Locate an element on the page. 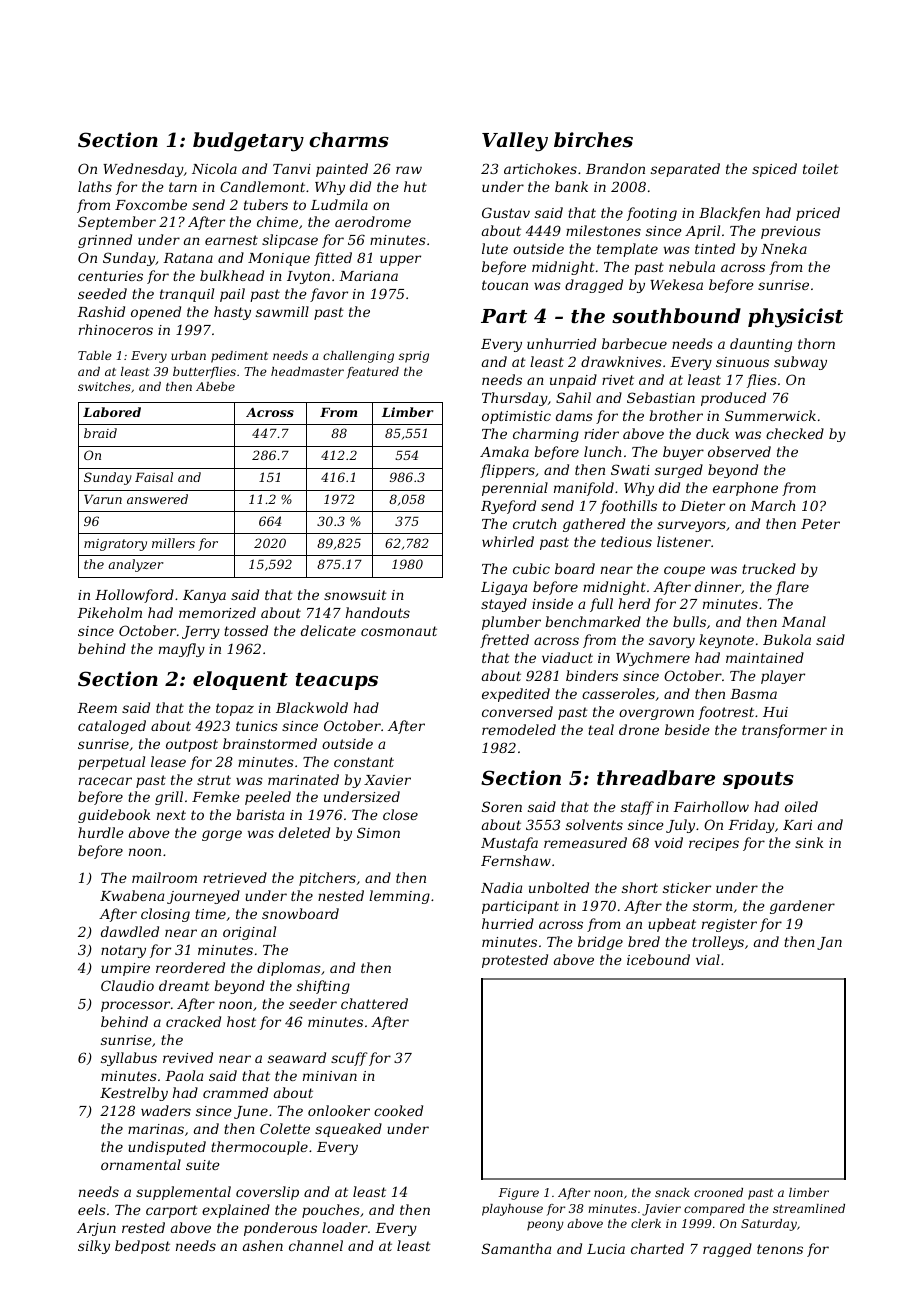  strut is located at coordinates (214, 780).
